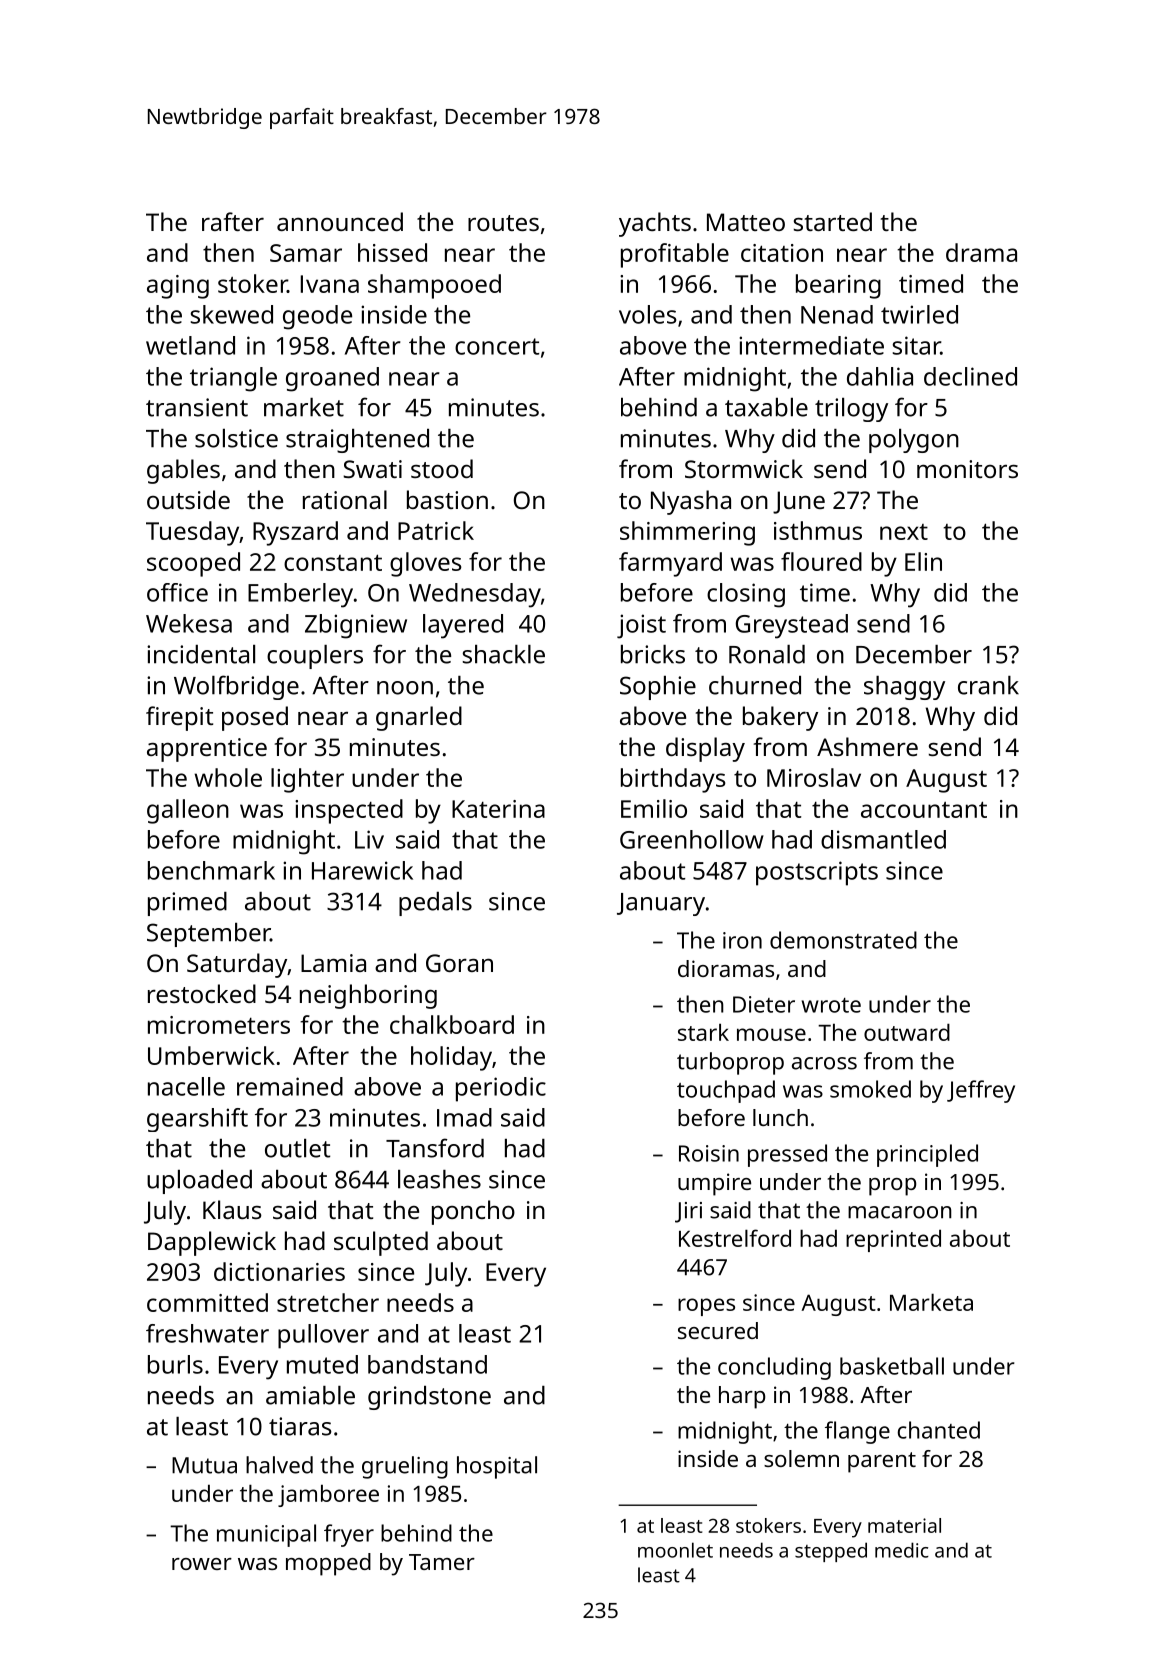 The width and height of the document is (1165, 1654). I want to click on Emberley, so click(300, 595).
